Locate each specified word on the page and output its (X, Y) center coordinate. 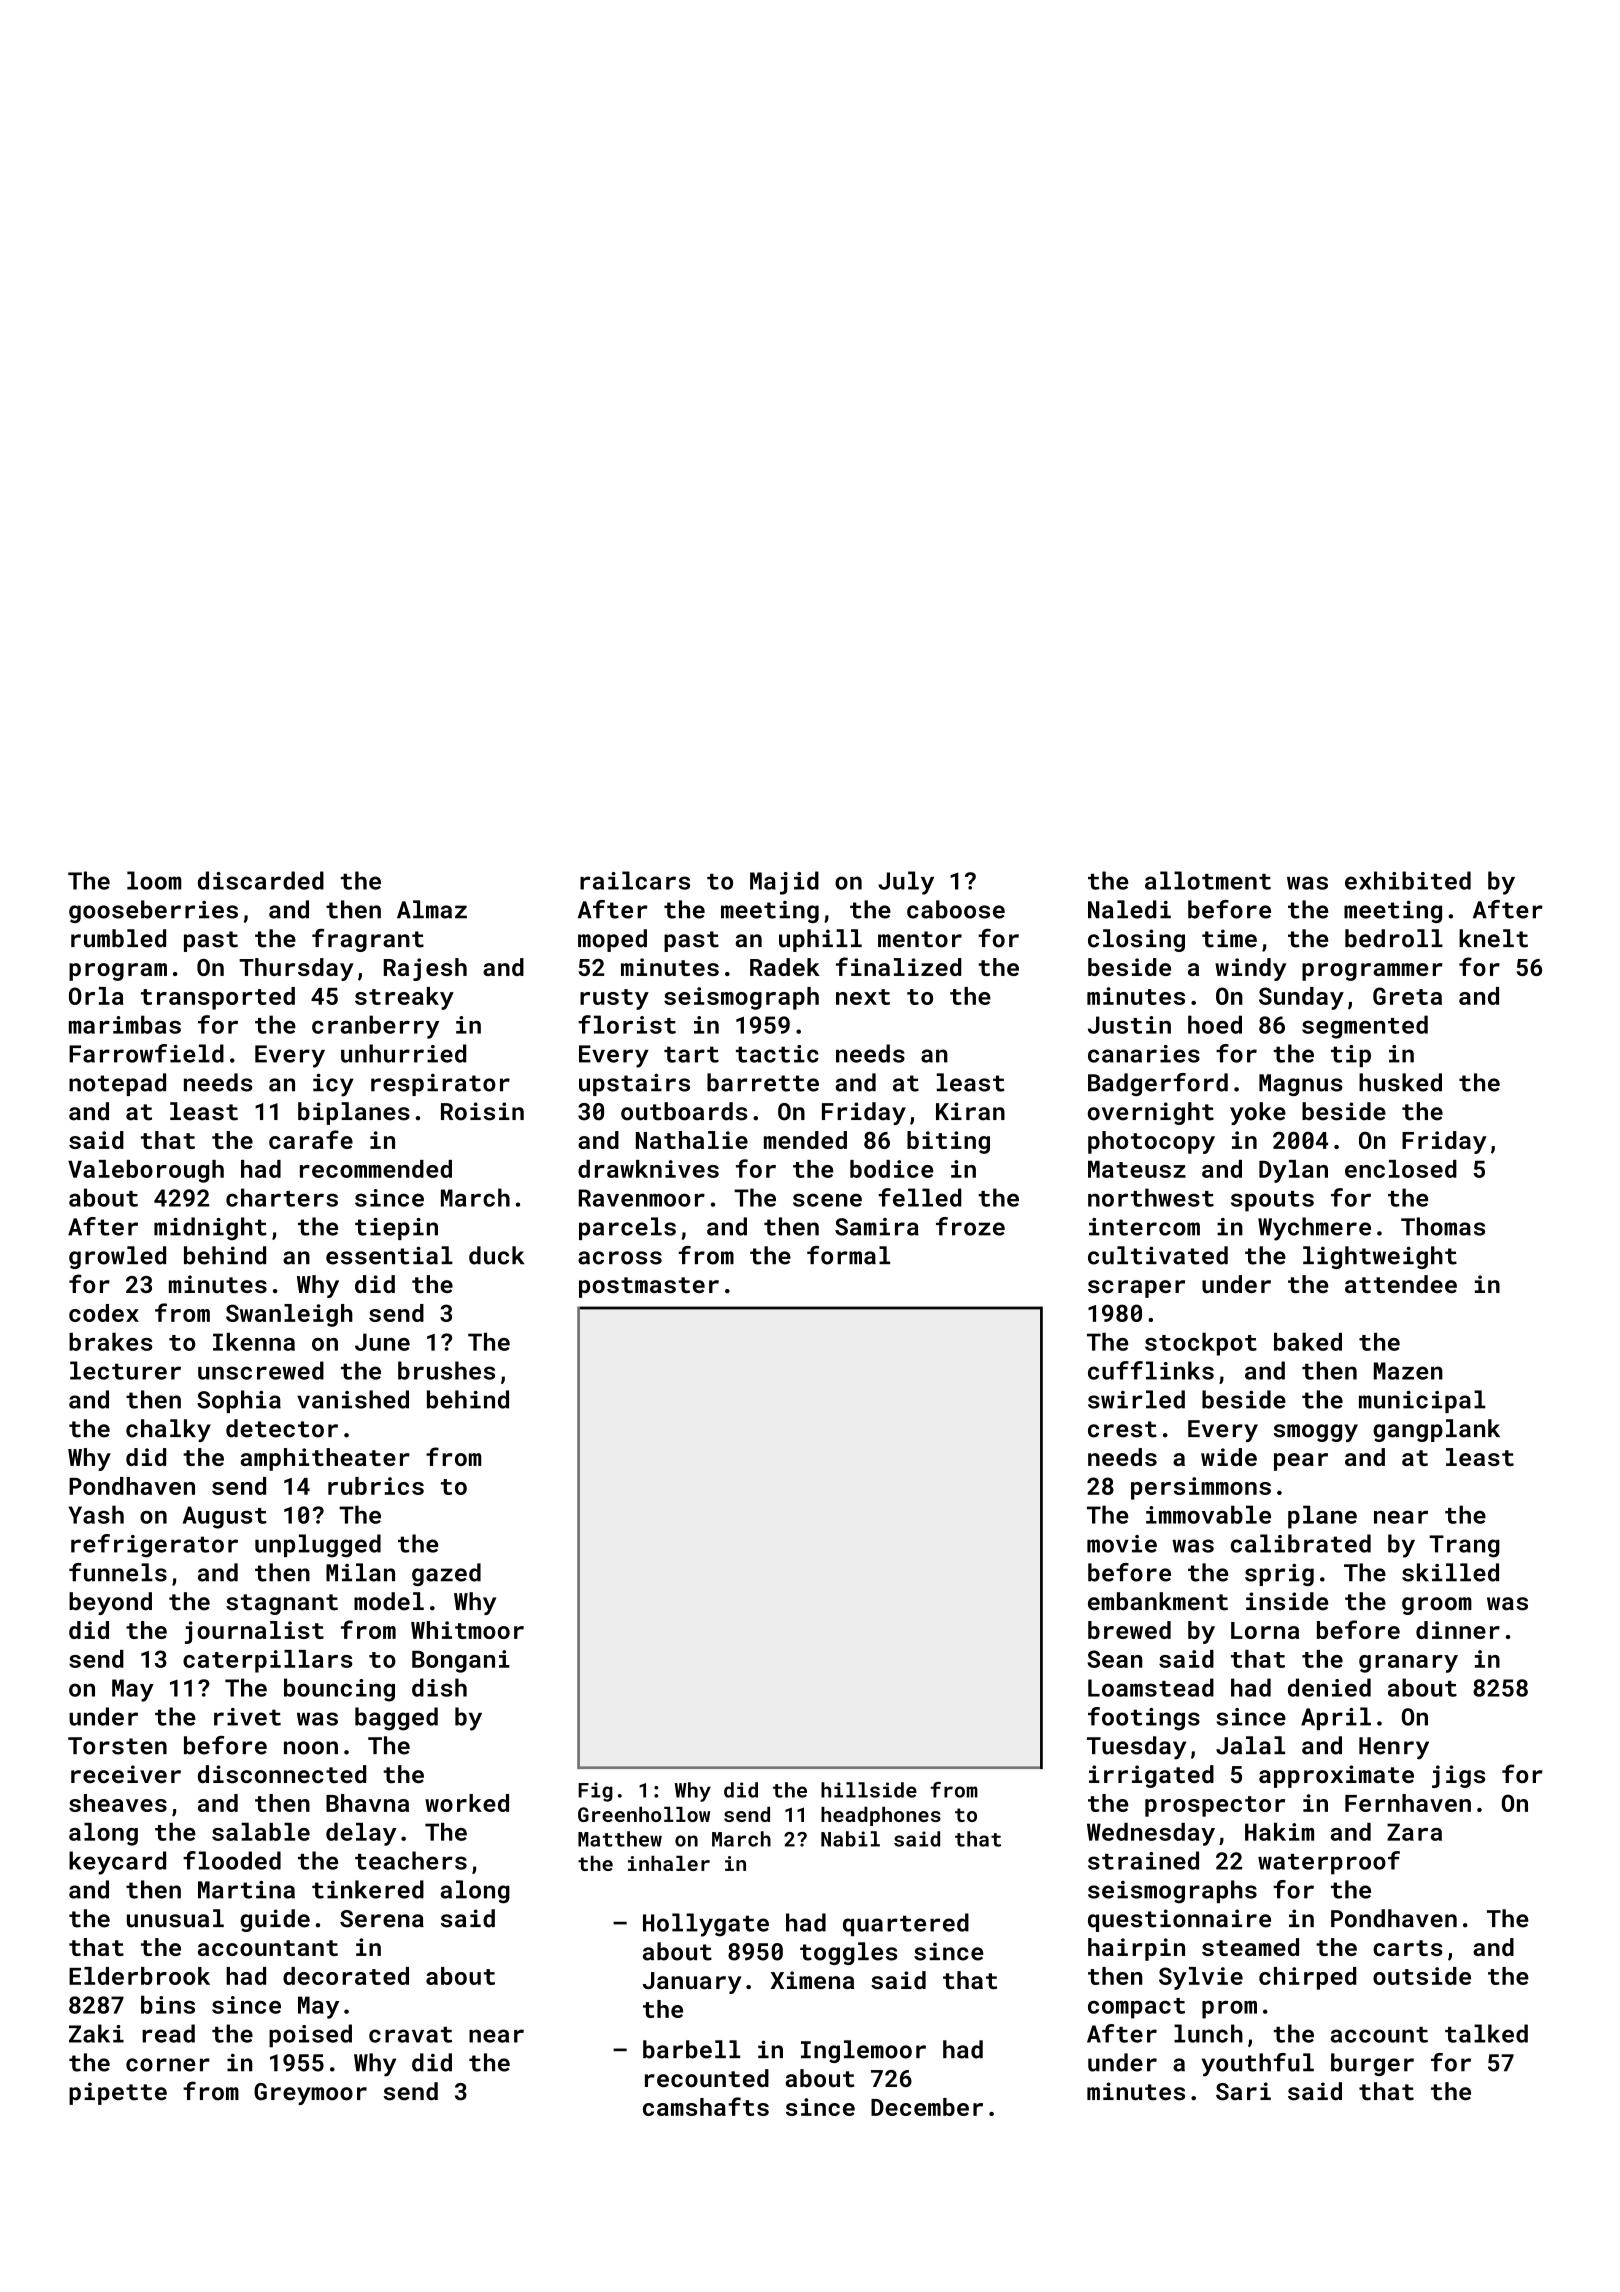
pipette (118, 2093)
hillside (869, 1790)
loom (154, 880)
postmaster (649, 1287)
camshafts (706, 2106)
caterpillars (267, 1661)
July (906, 883)
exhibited (1408, 880)
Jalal (1250, 1745)
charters (282, 1197)
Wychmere (1314, 1229)
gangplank (1436, 1430)
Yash (96, 1514)
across (620, 1258)
